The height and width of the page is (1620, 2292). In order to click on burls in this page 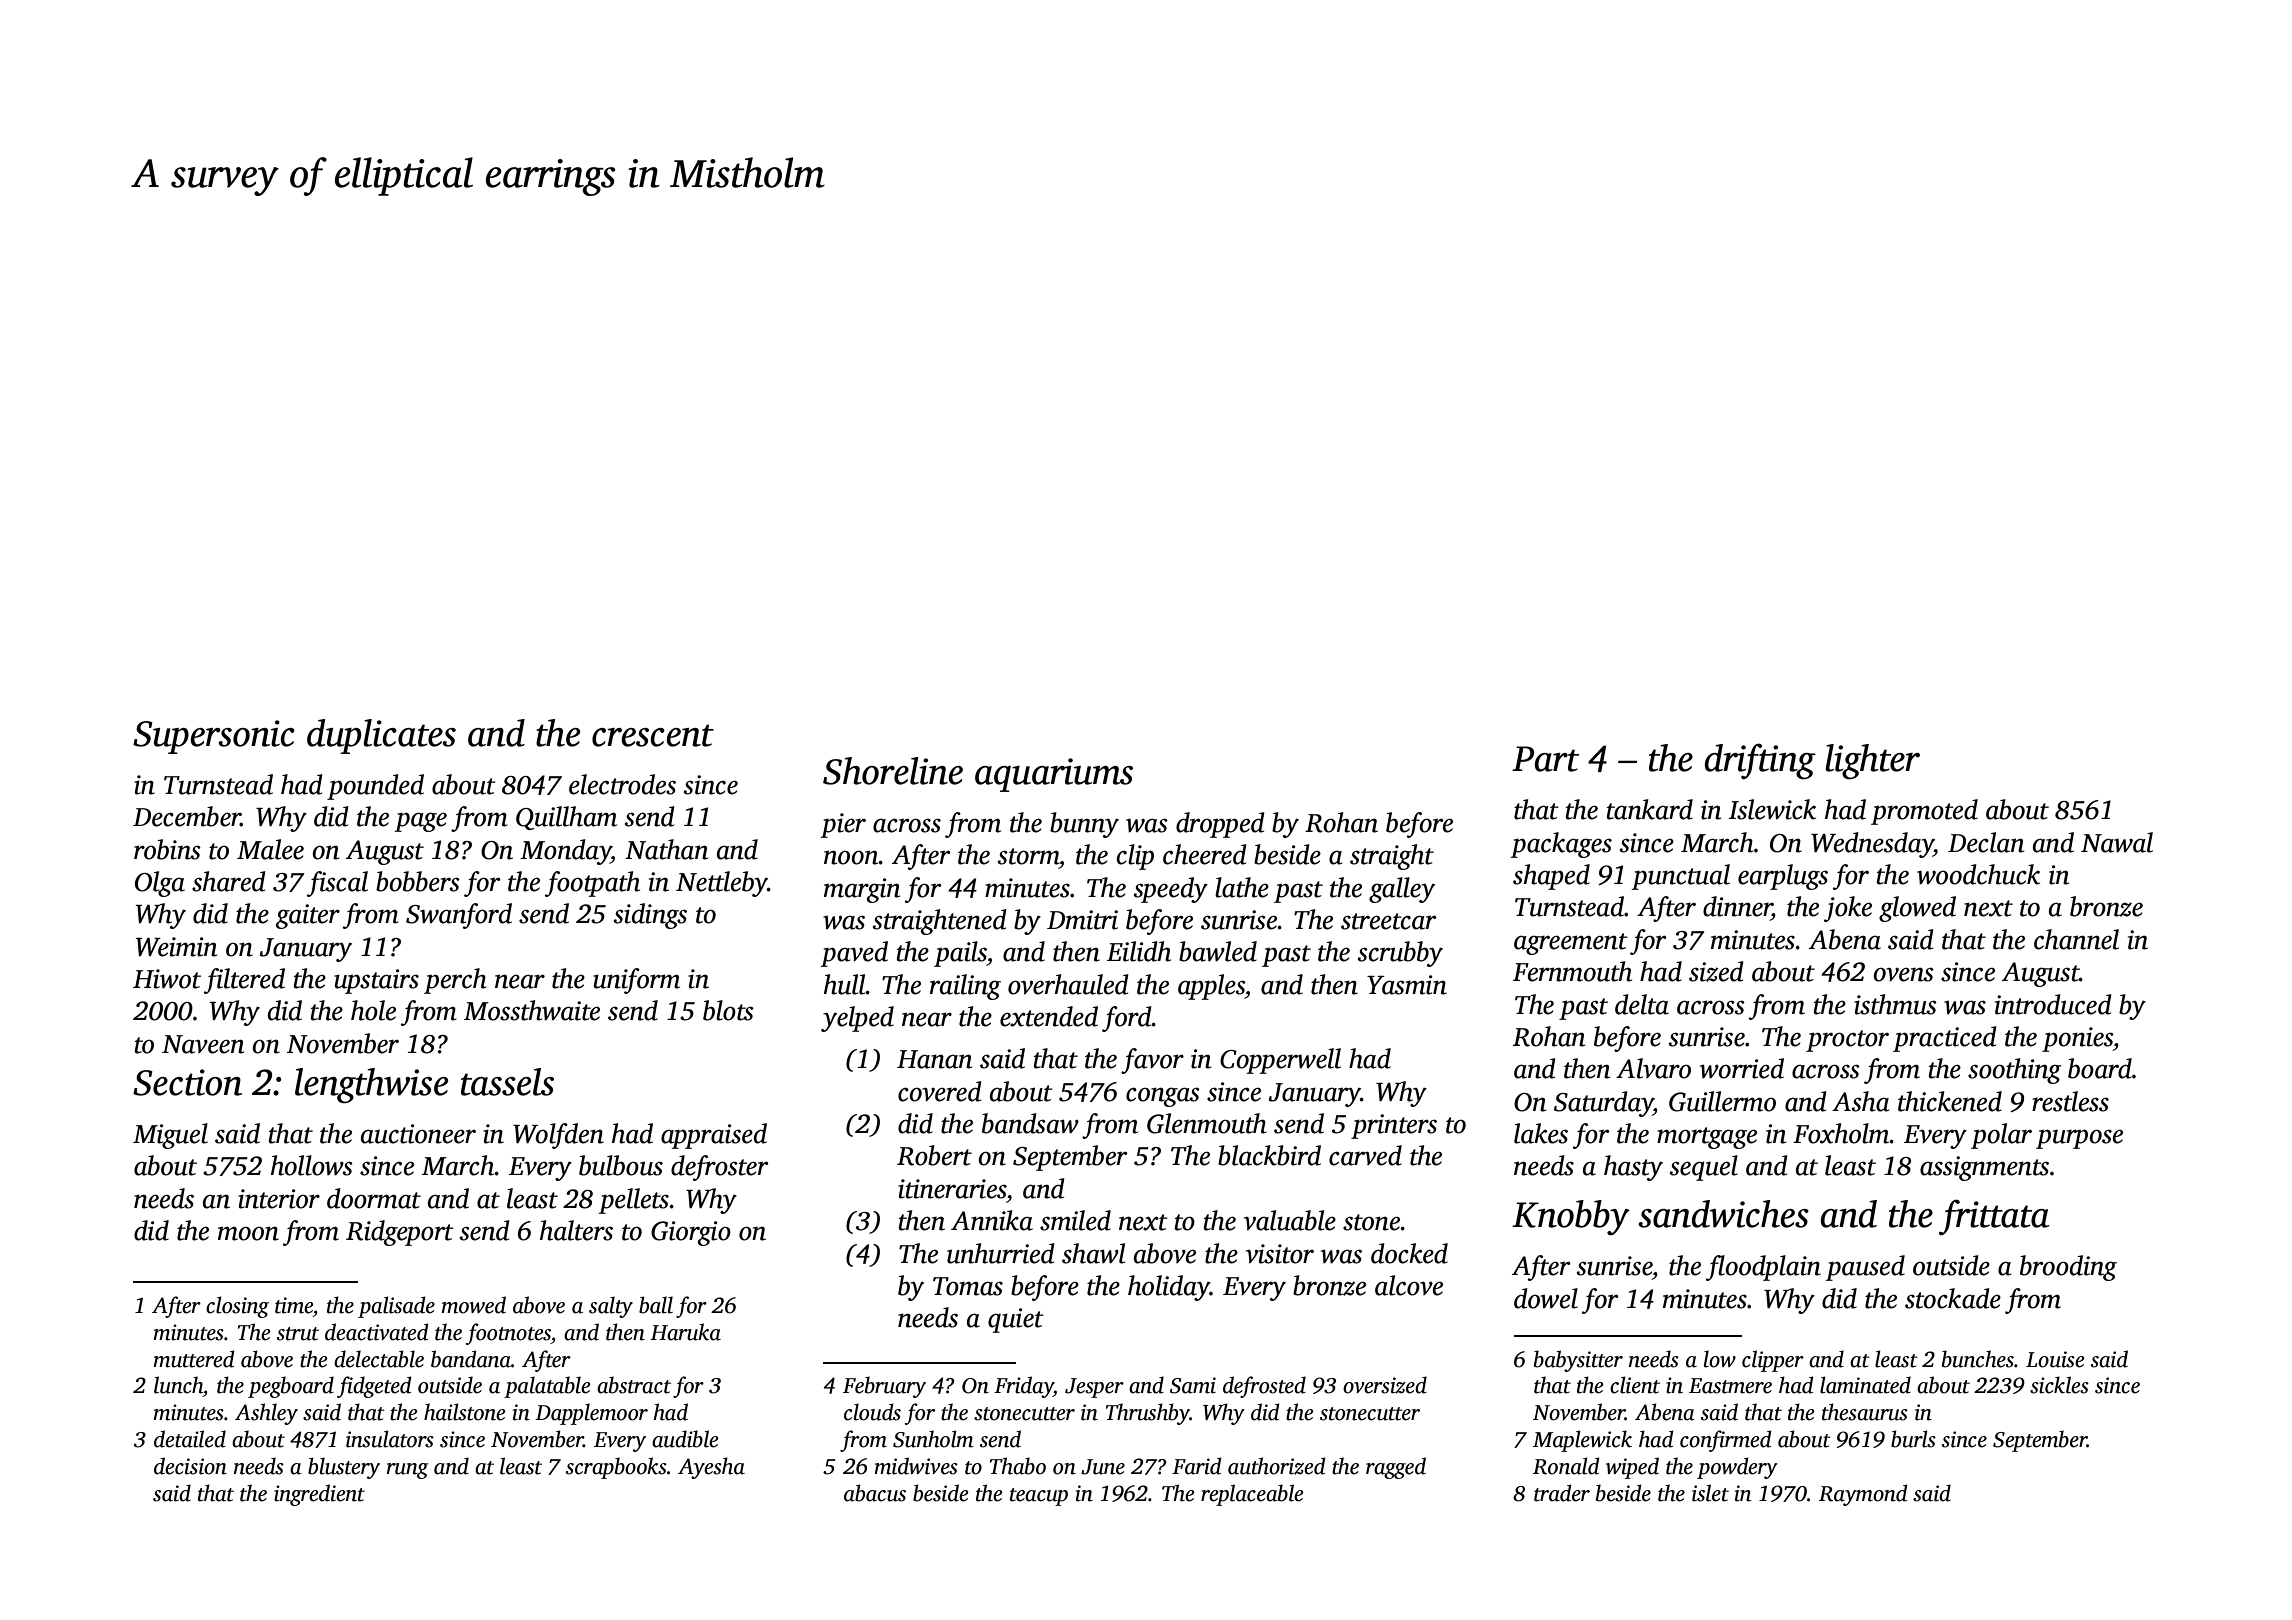, I will do `click(1913, 1439)`.
